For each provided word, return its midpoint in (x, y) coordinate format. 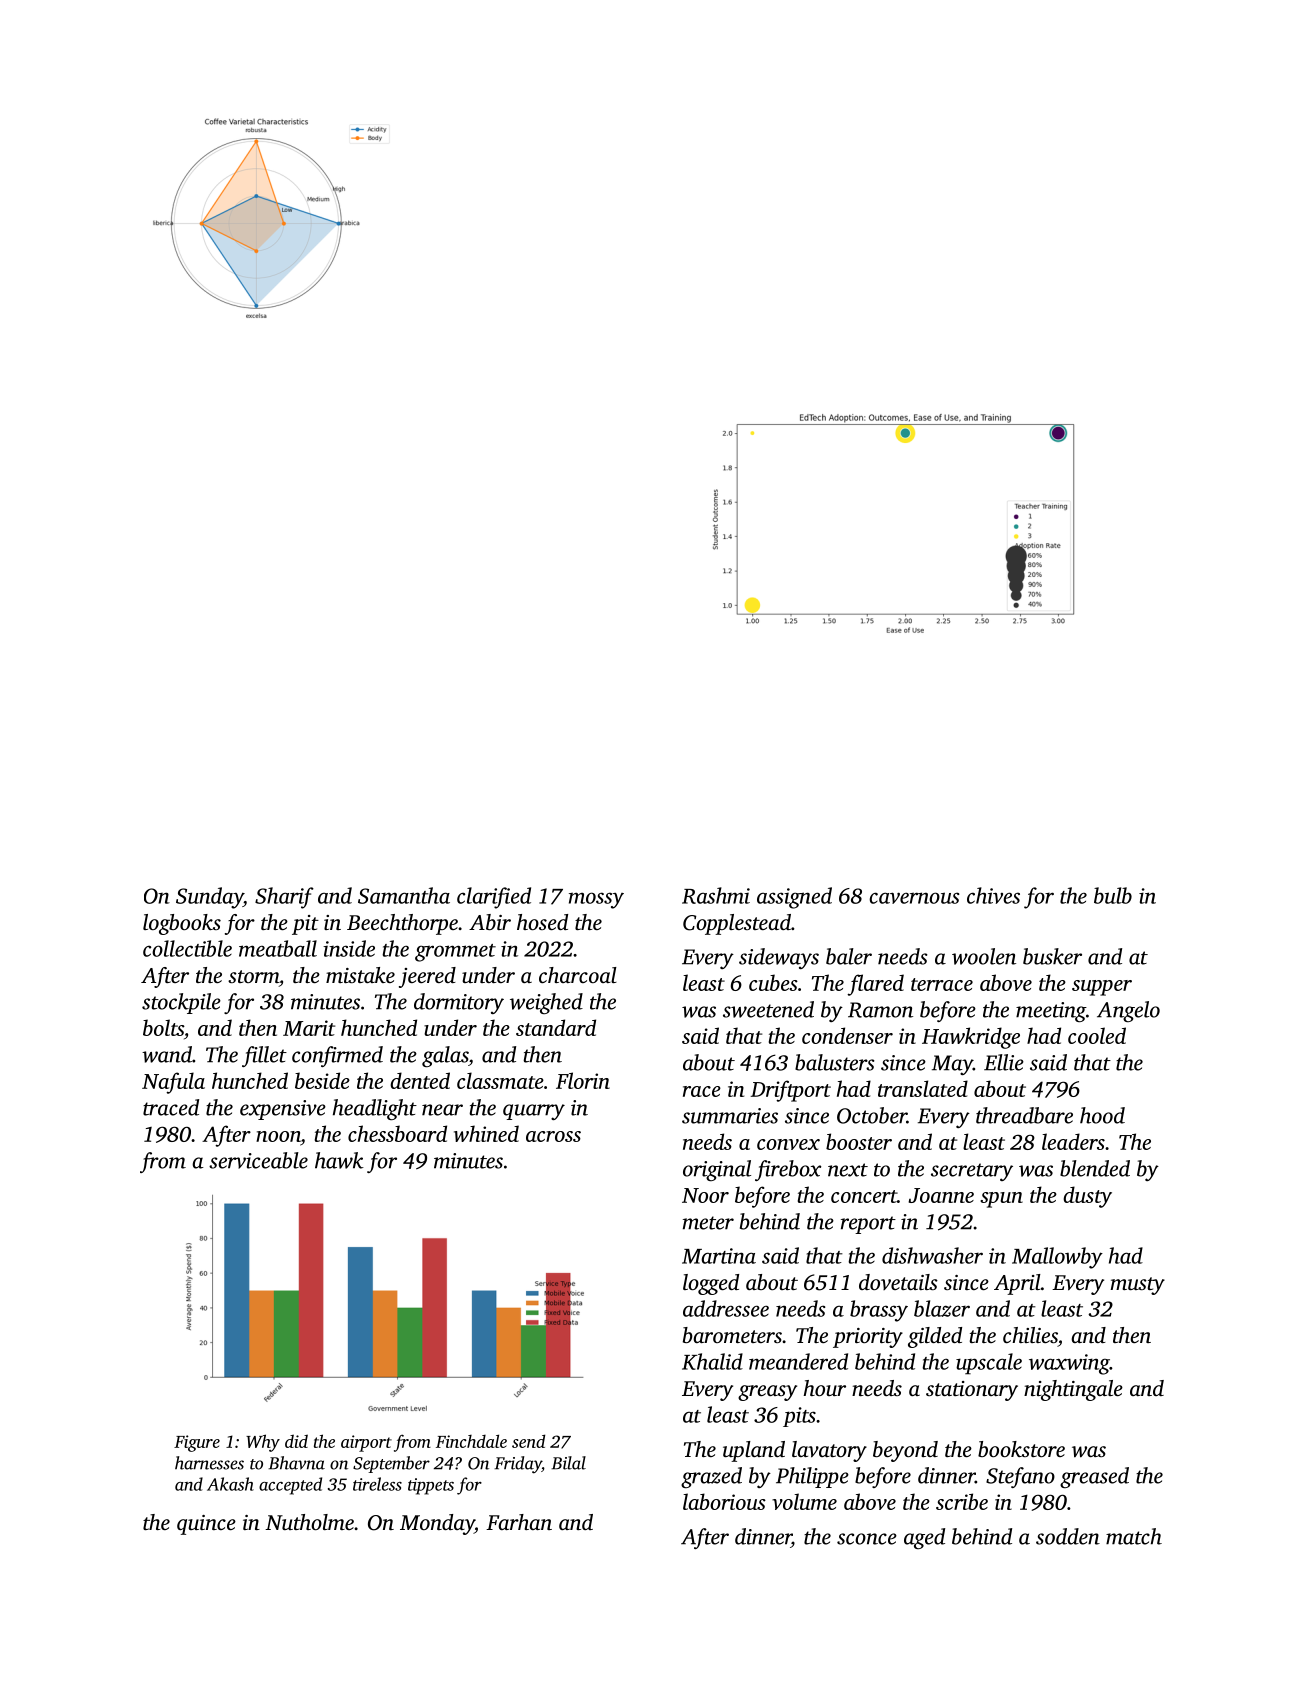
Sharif (284, 898)
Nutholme (309, 1522)
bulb (1113, 895)
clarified (494, 898)
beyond (905, 1451)
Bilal (568, 1463)
